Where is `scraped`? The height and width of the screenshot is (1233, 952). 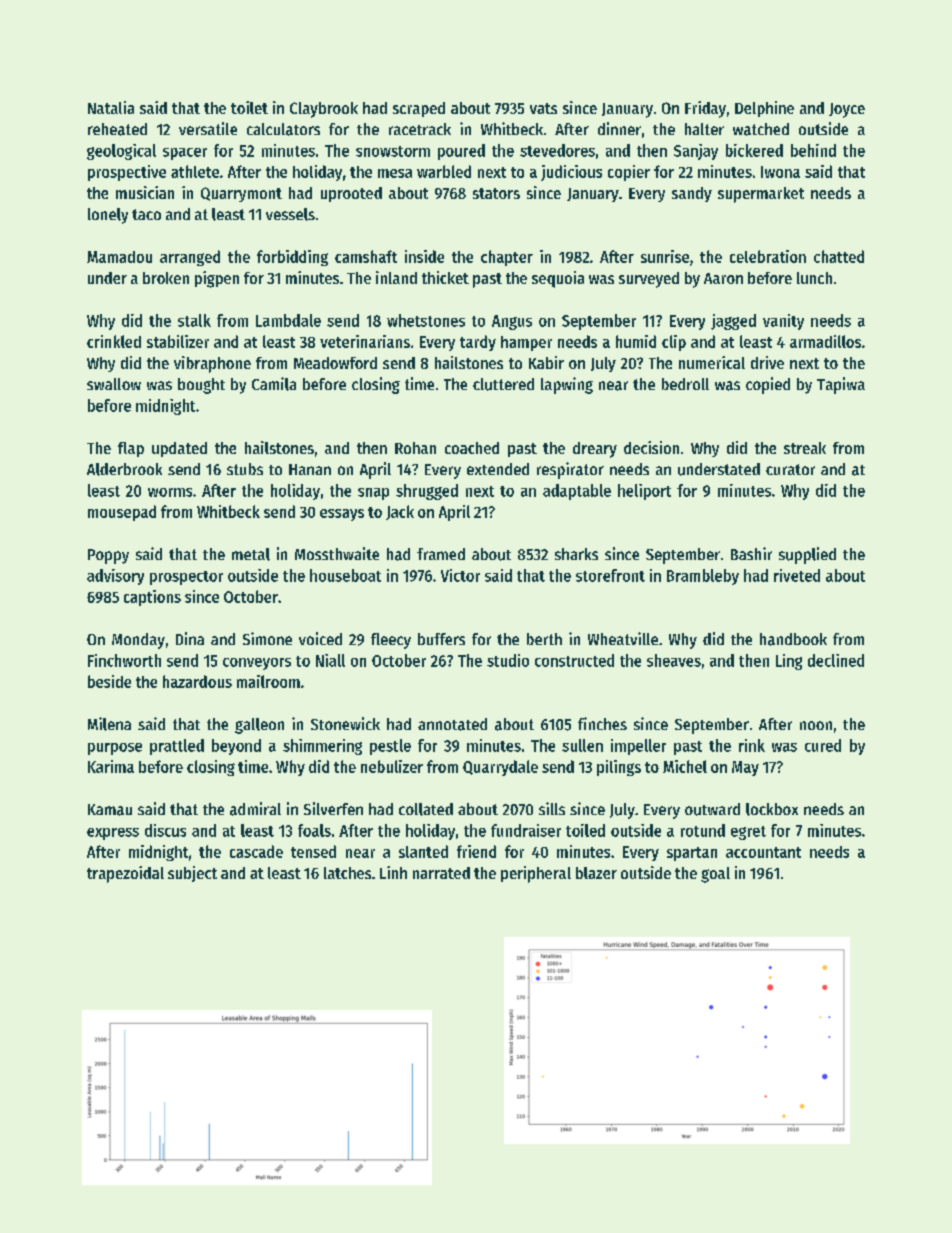 scraped is located at coordinates (419, 109).
